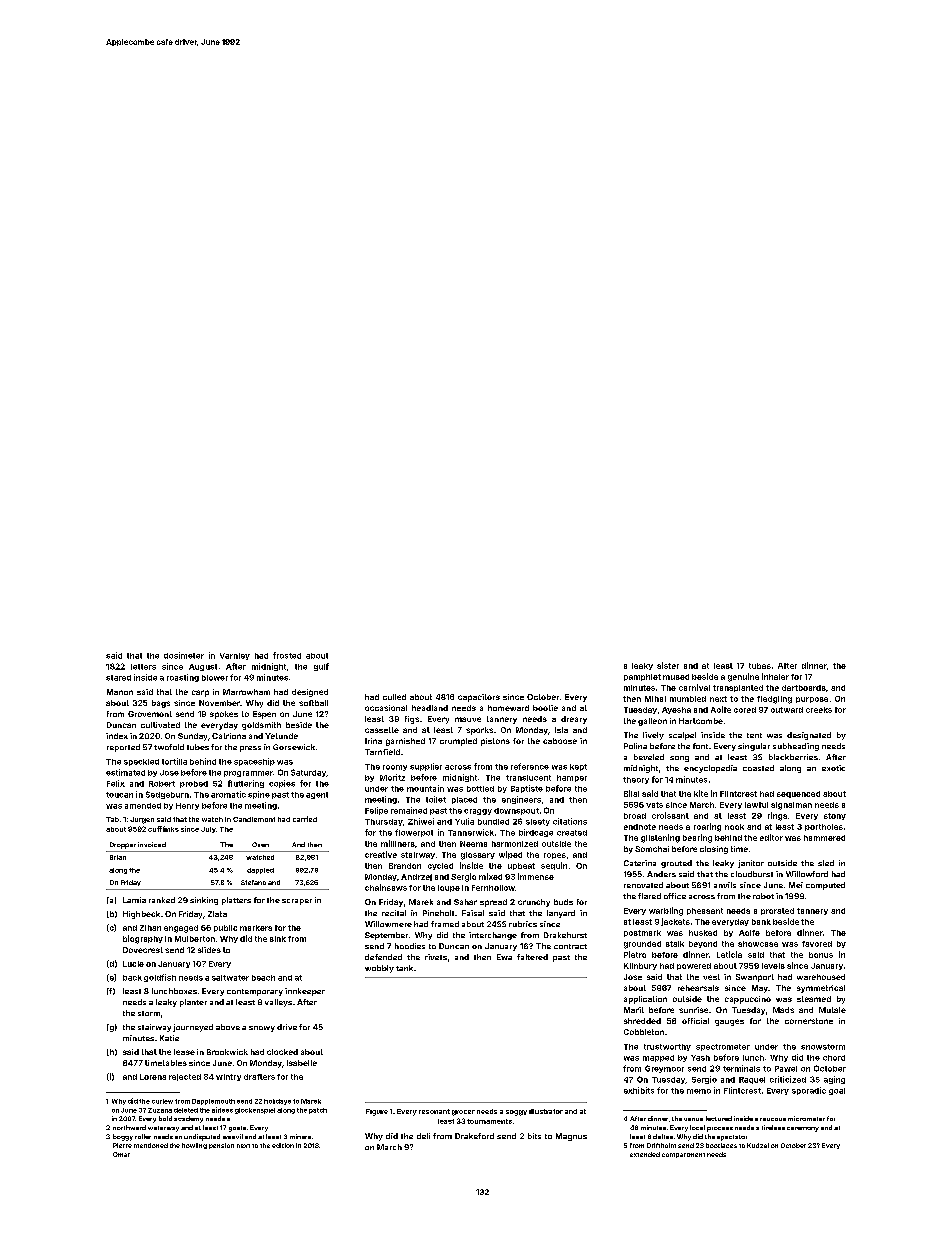 This screenshot has height=1233, width=952. Describe the element at coordinates (376, 811) in the screenshot. I see `Felipe` at that location.
